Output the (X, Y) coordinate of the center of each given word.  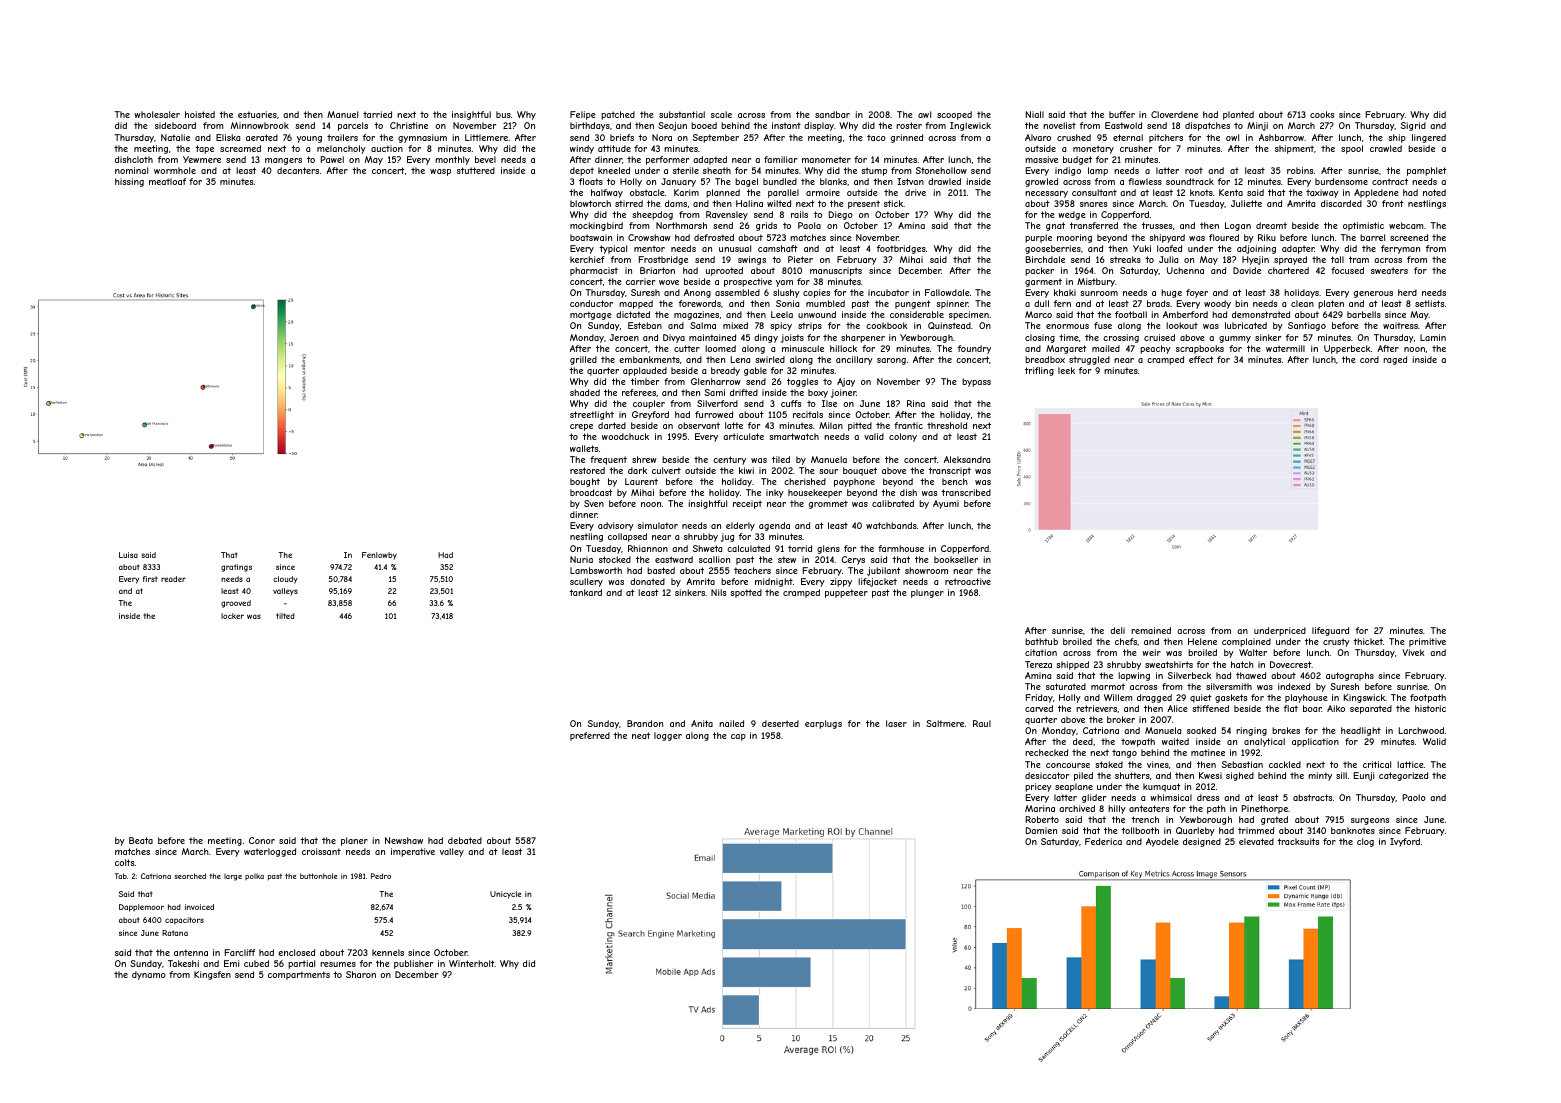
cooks (1322, 114)
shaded (585, 392)
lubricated (1246, 325)
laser (896, 723)
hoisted (200, 114)
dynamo (149, 975)
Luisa (128, 555)
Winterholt (472, 963)
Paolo (1414, 797)
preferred (590, 736)
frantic (908, 425)
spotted (746, 593)
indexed (1294, 686)
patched (618, 115)
